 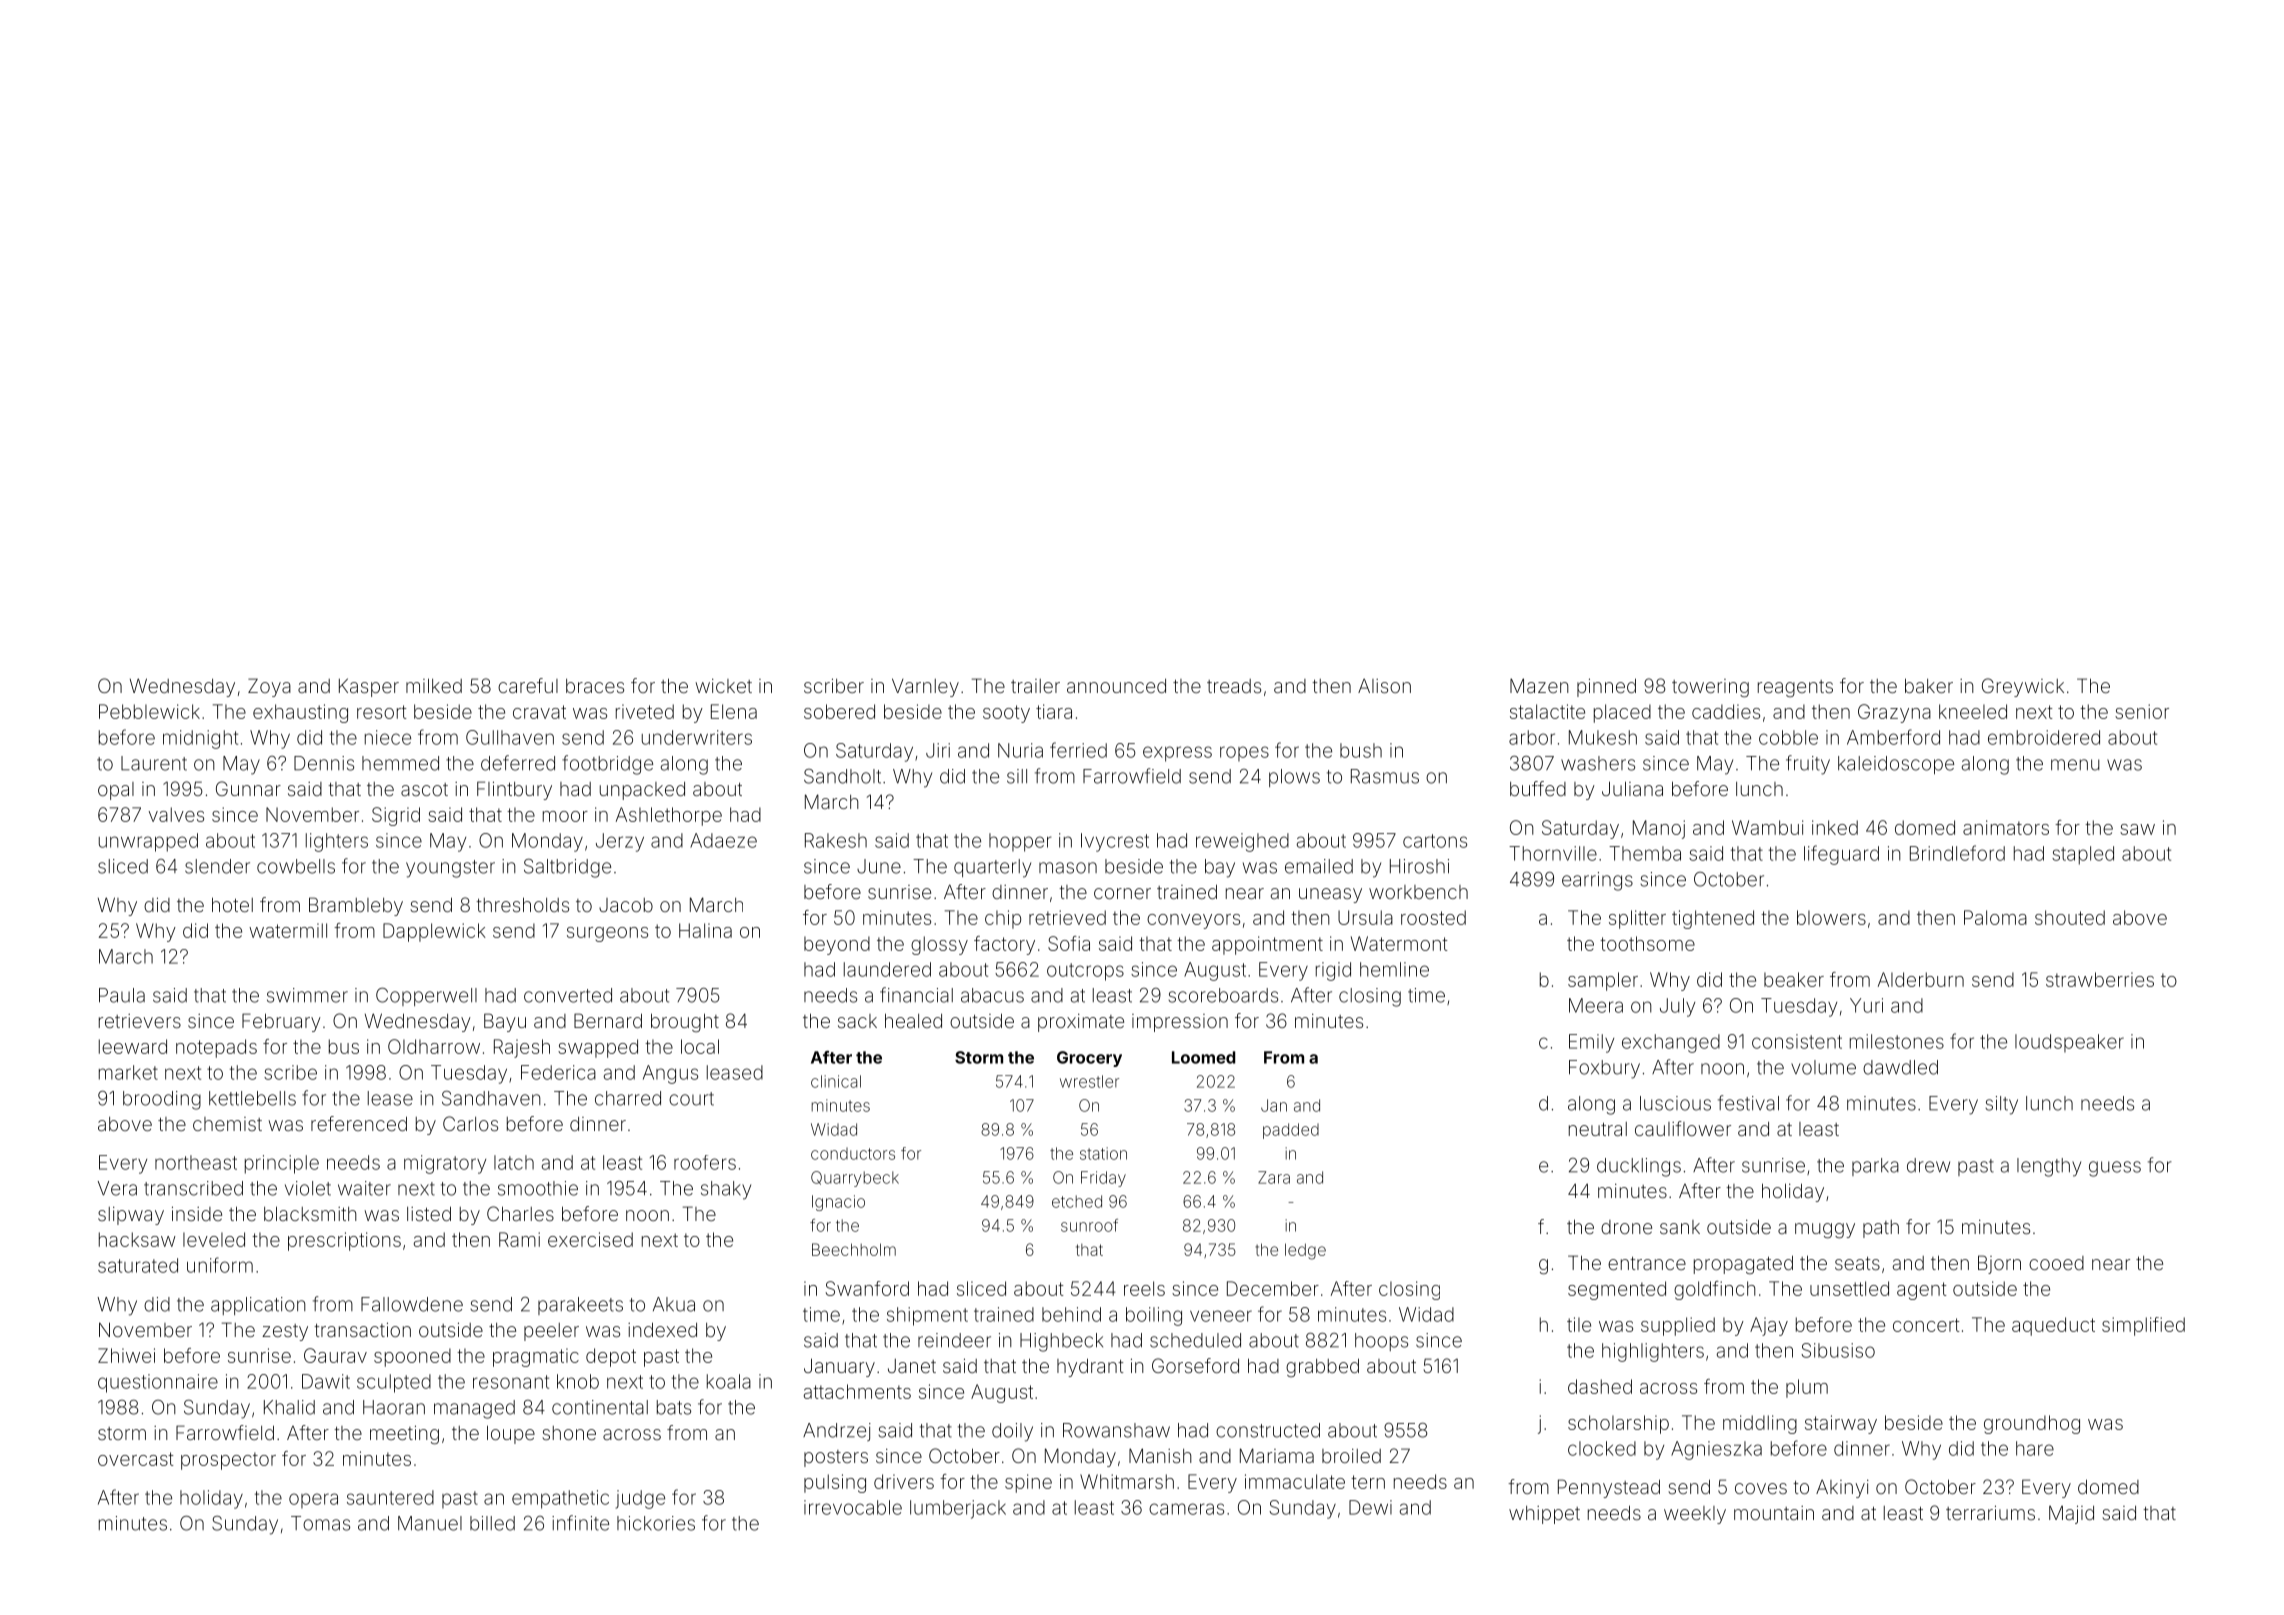 What do you see at coordinates (220, 1265) in the document?
I see `uniform` at bounding box center [220, 1265].
